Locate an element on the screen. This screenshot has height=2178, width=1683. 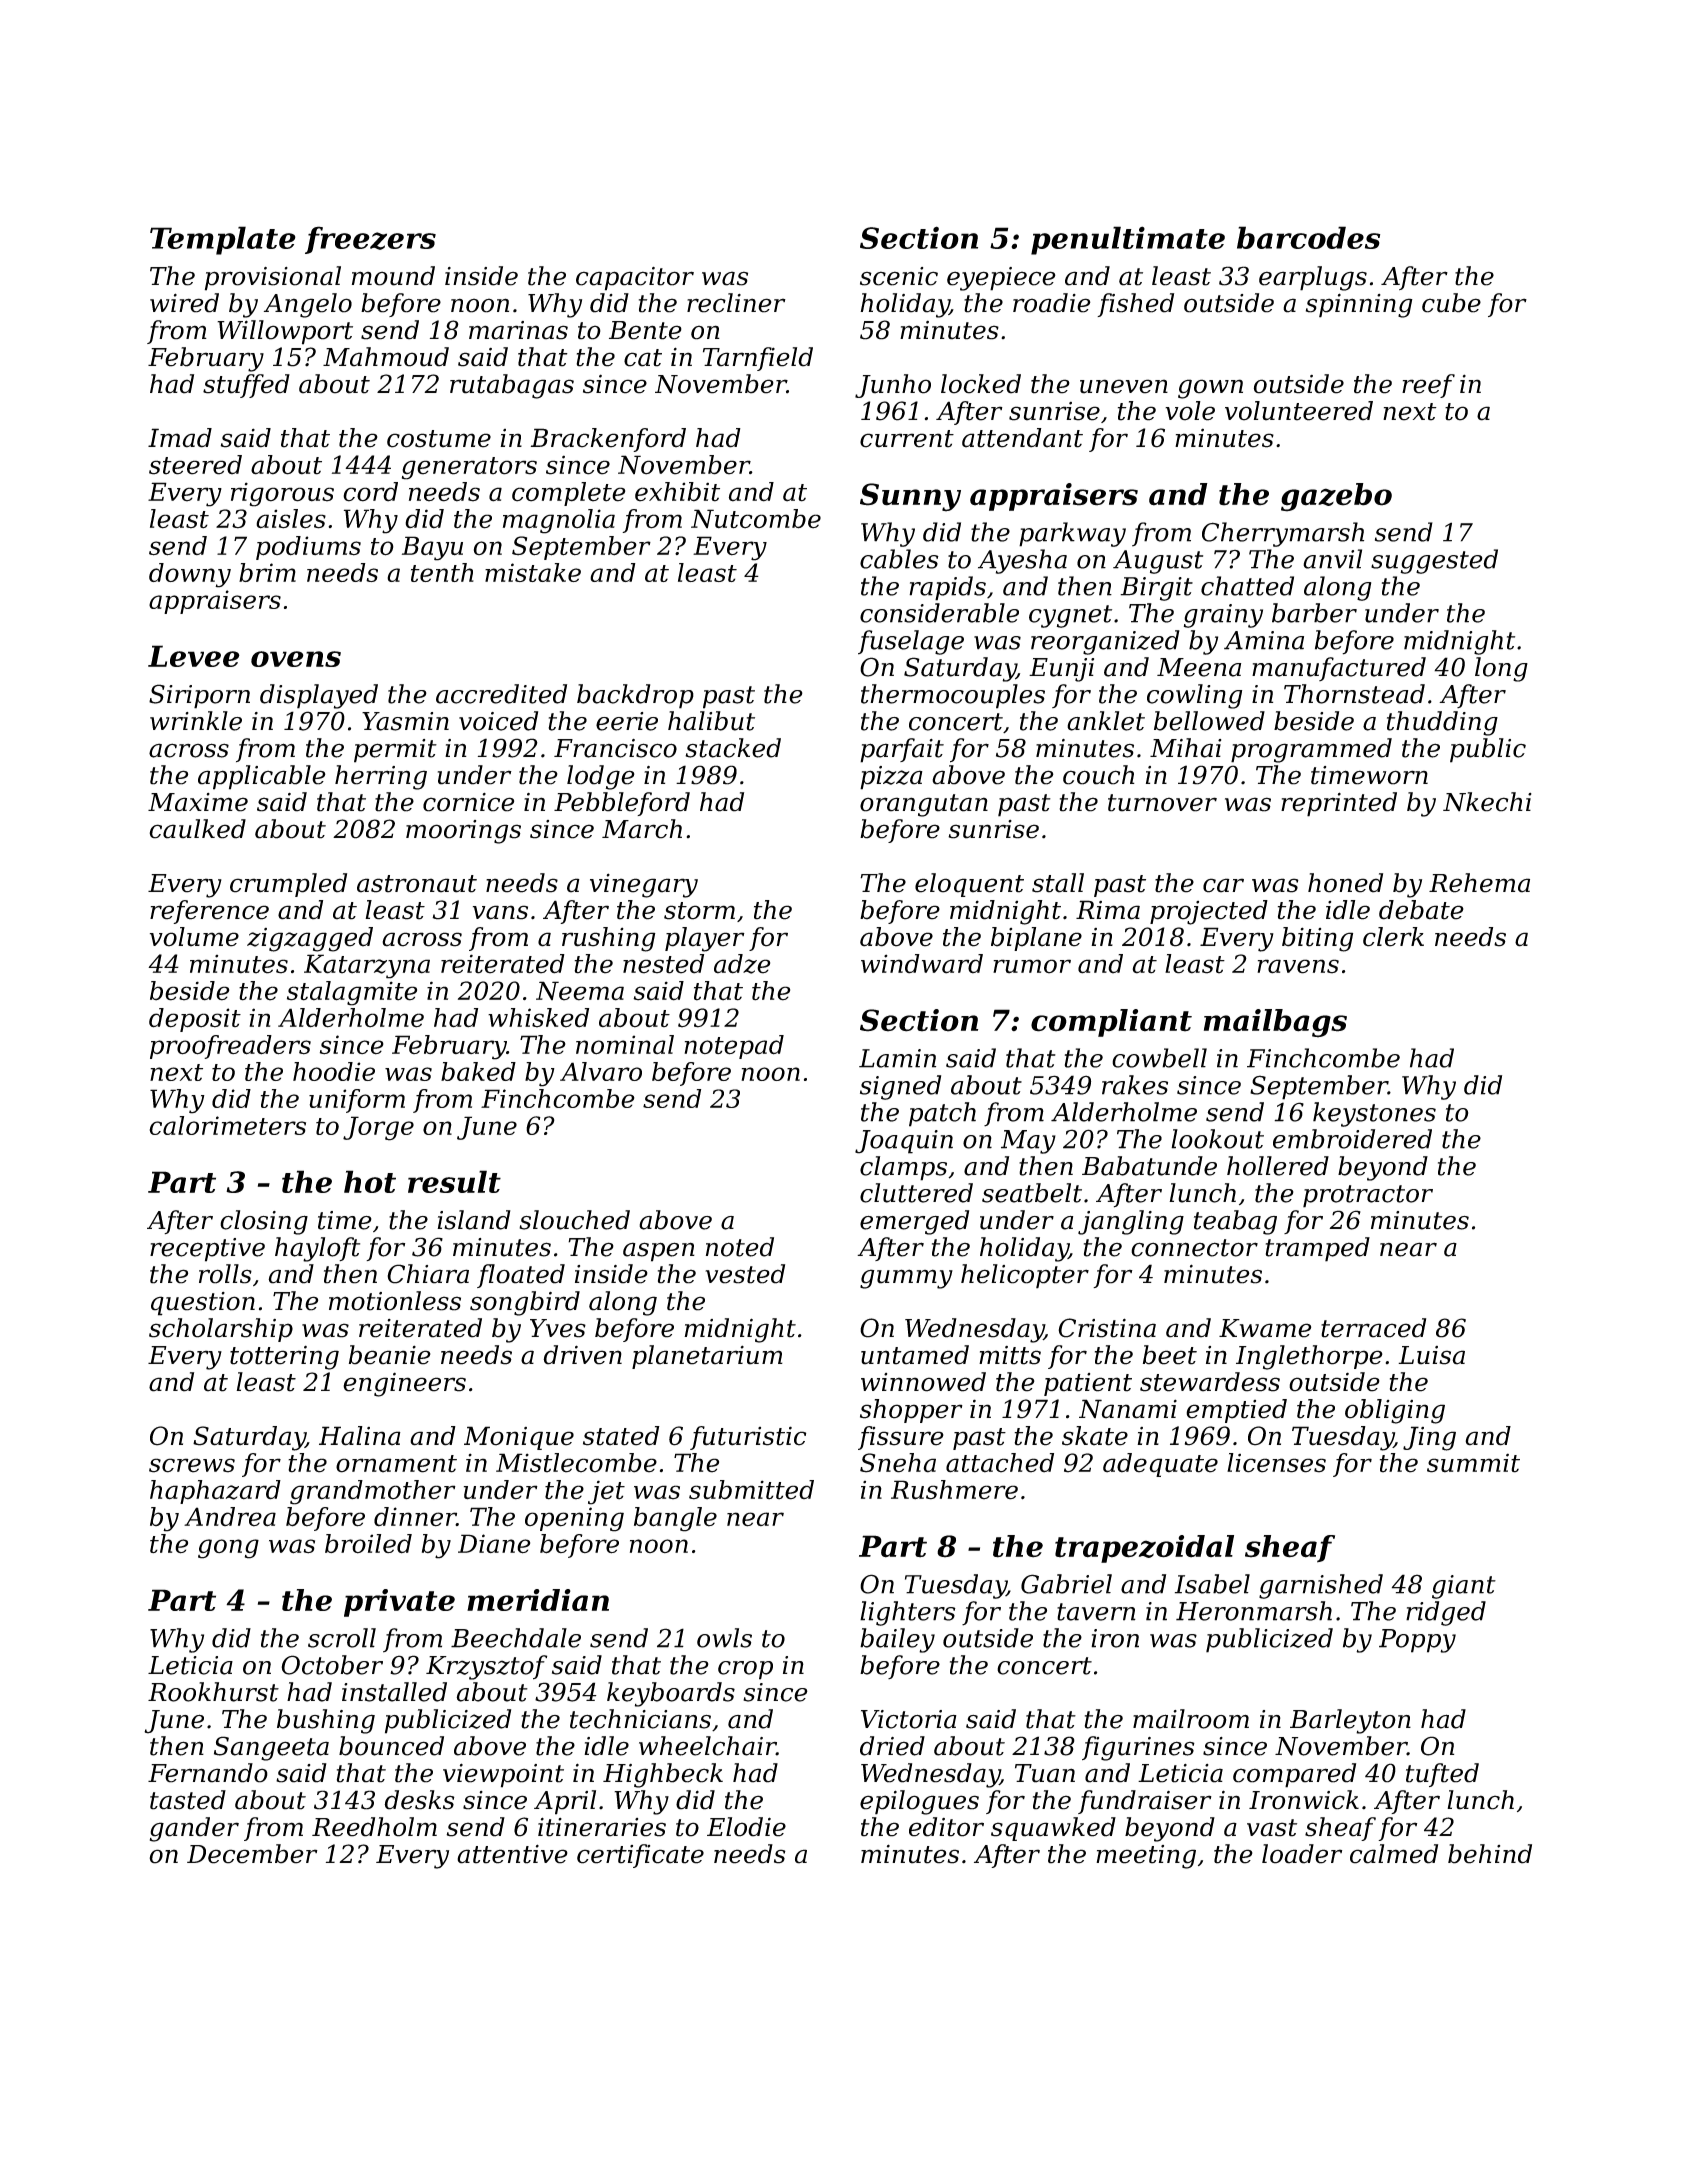
Angelo is located at coordinates (308, 305).
